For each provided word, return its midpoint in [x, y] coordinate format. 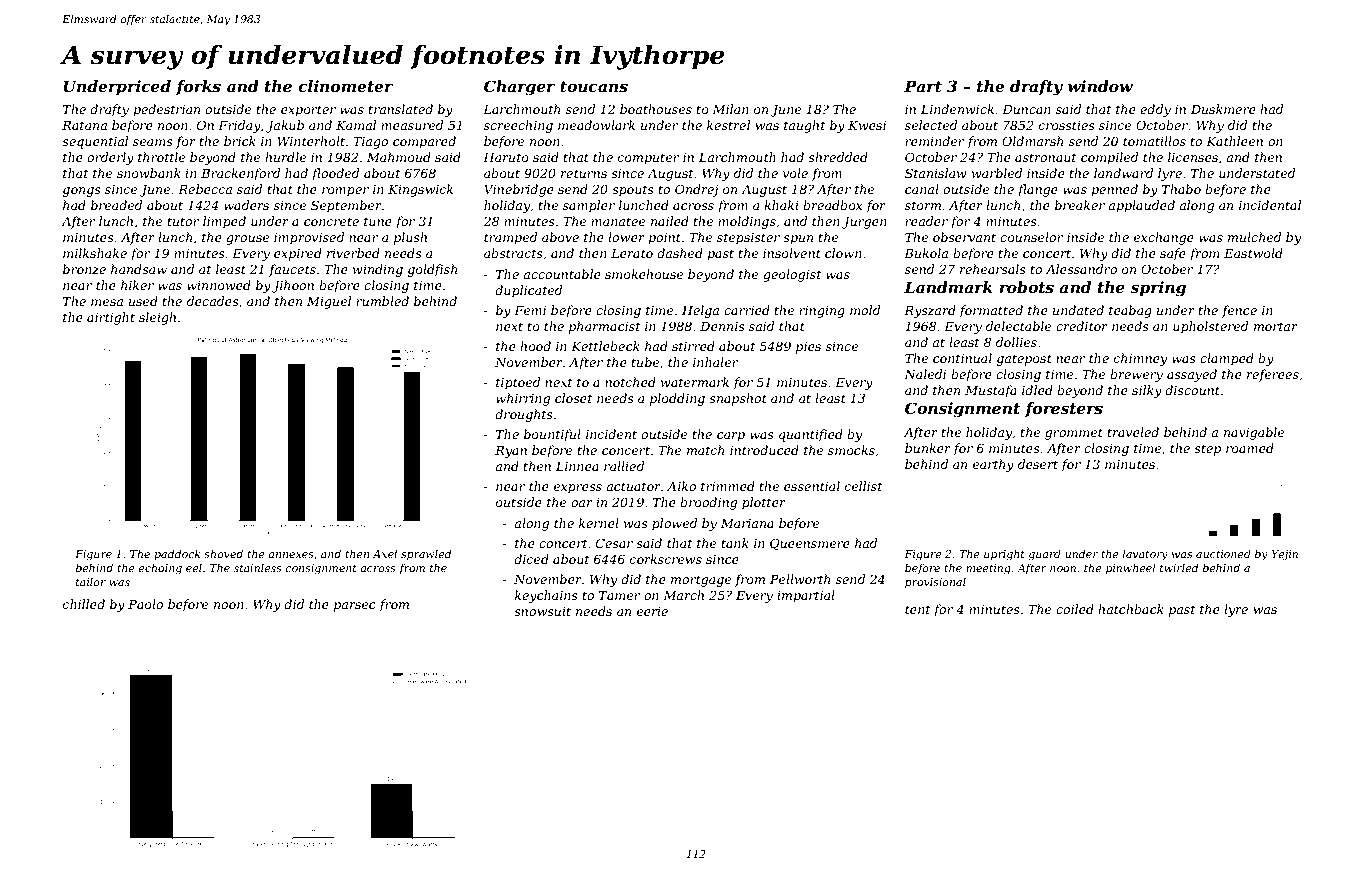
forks [198, 87]
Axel [384, 553]
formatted [991, 311]
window [1100, 86]
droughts [524, 415]
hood [535, 346]
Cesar [614, 543]
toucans [594, 86]
